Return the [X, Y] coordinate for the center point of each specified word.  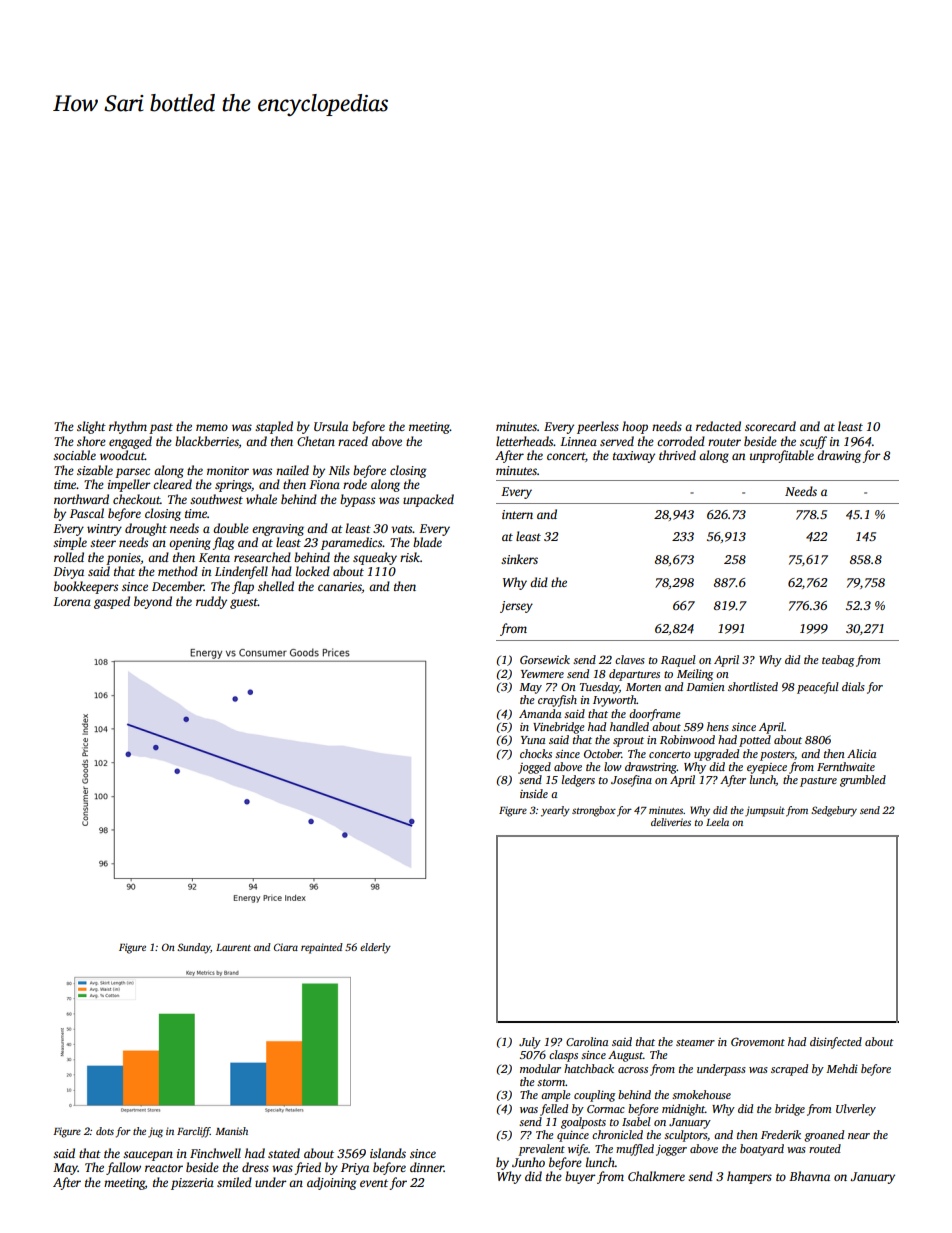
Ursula [331, 426]
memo [212, 427]
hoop [635, 427]
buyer [580, 1177]
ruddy [211, 602]
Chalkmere [656, 1176]
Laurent [233, 947]
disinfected [836, 1043]
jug [155, 1132]
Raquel [678, 661]
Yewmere [542, 674]
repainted [322, 948]
